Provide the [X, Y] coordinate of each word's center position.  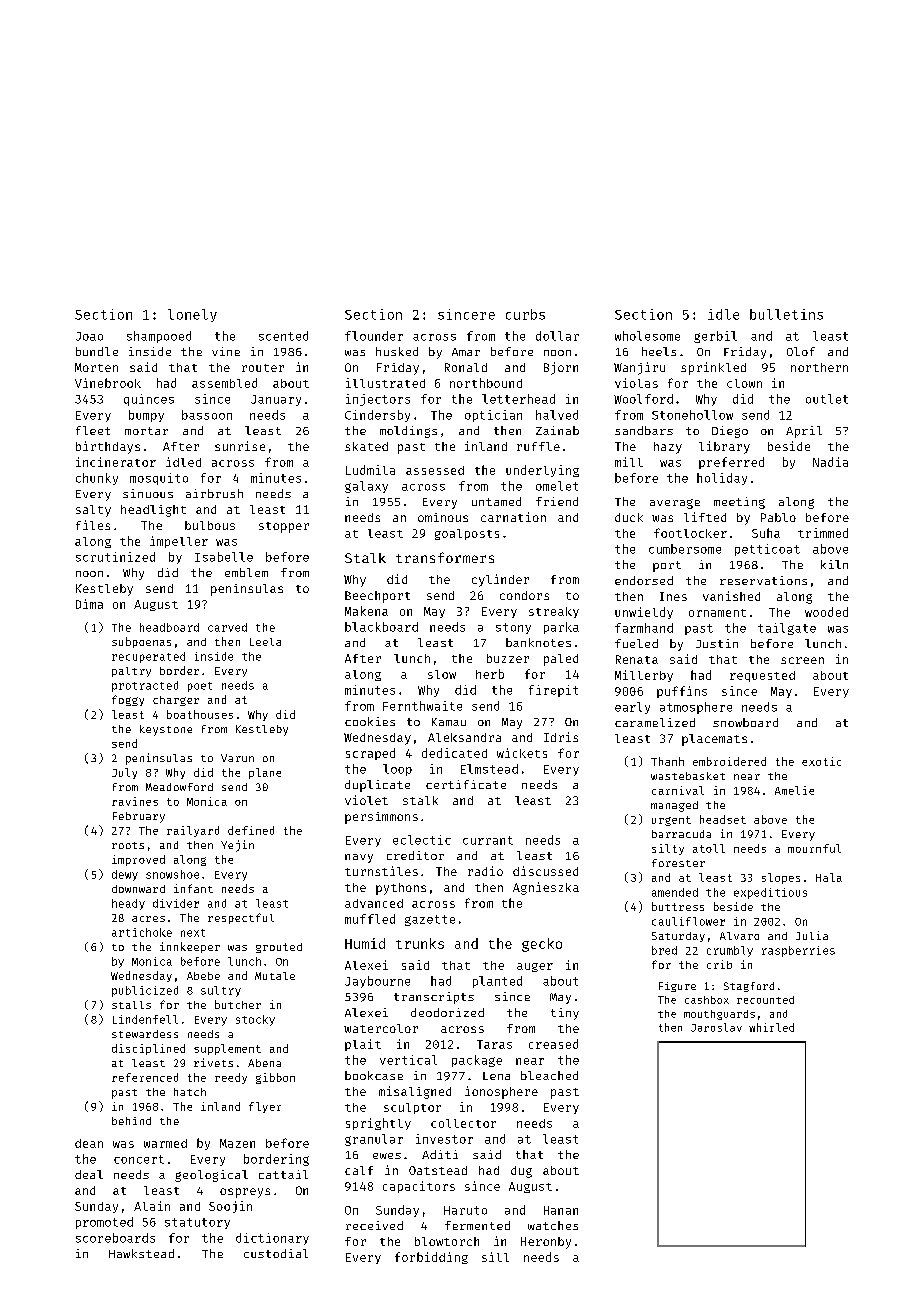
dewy [125, 875]
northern [819, 367]
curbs [525, 314]
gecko [542, 945]
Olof [801, 351]
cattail [283, 1174]
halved [557, 415]
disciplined [148, 1049]
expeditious [770, 893]
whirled [771, 1027]
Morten [96, 367]
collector [463, 1123]
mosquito [159, 479]
